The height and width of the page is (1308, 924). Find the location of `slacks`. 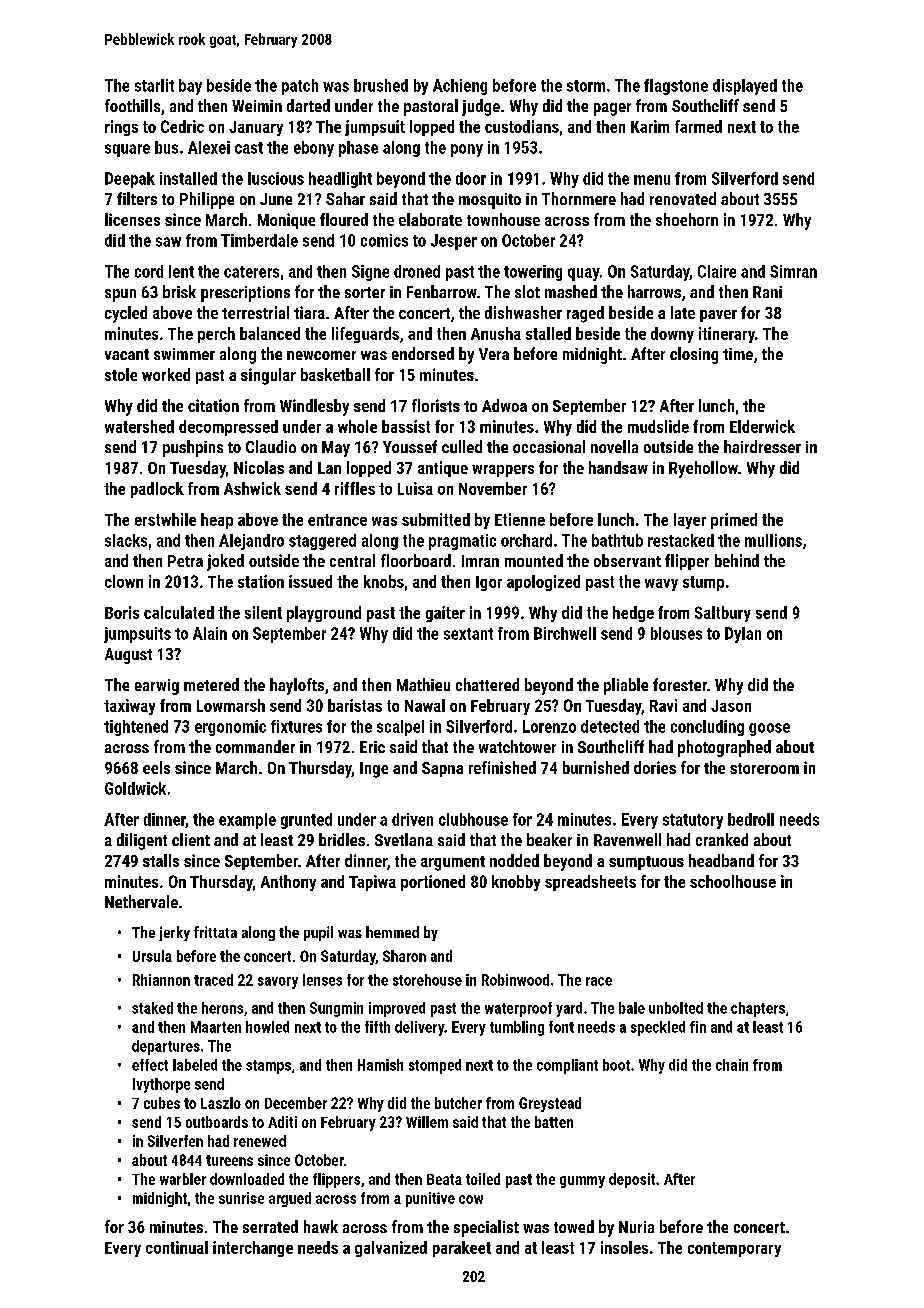

slacks is located at coordinates (126, 540).
